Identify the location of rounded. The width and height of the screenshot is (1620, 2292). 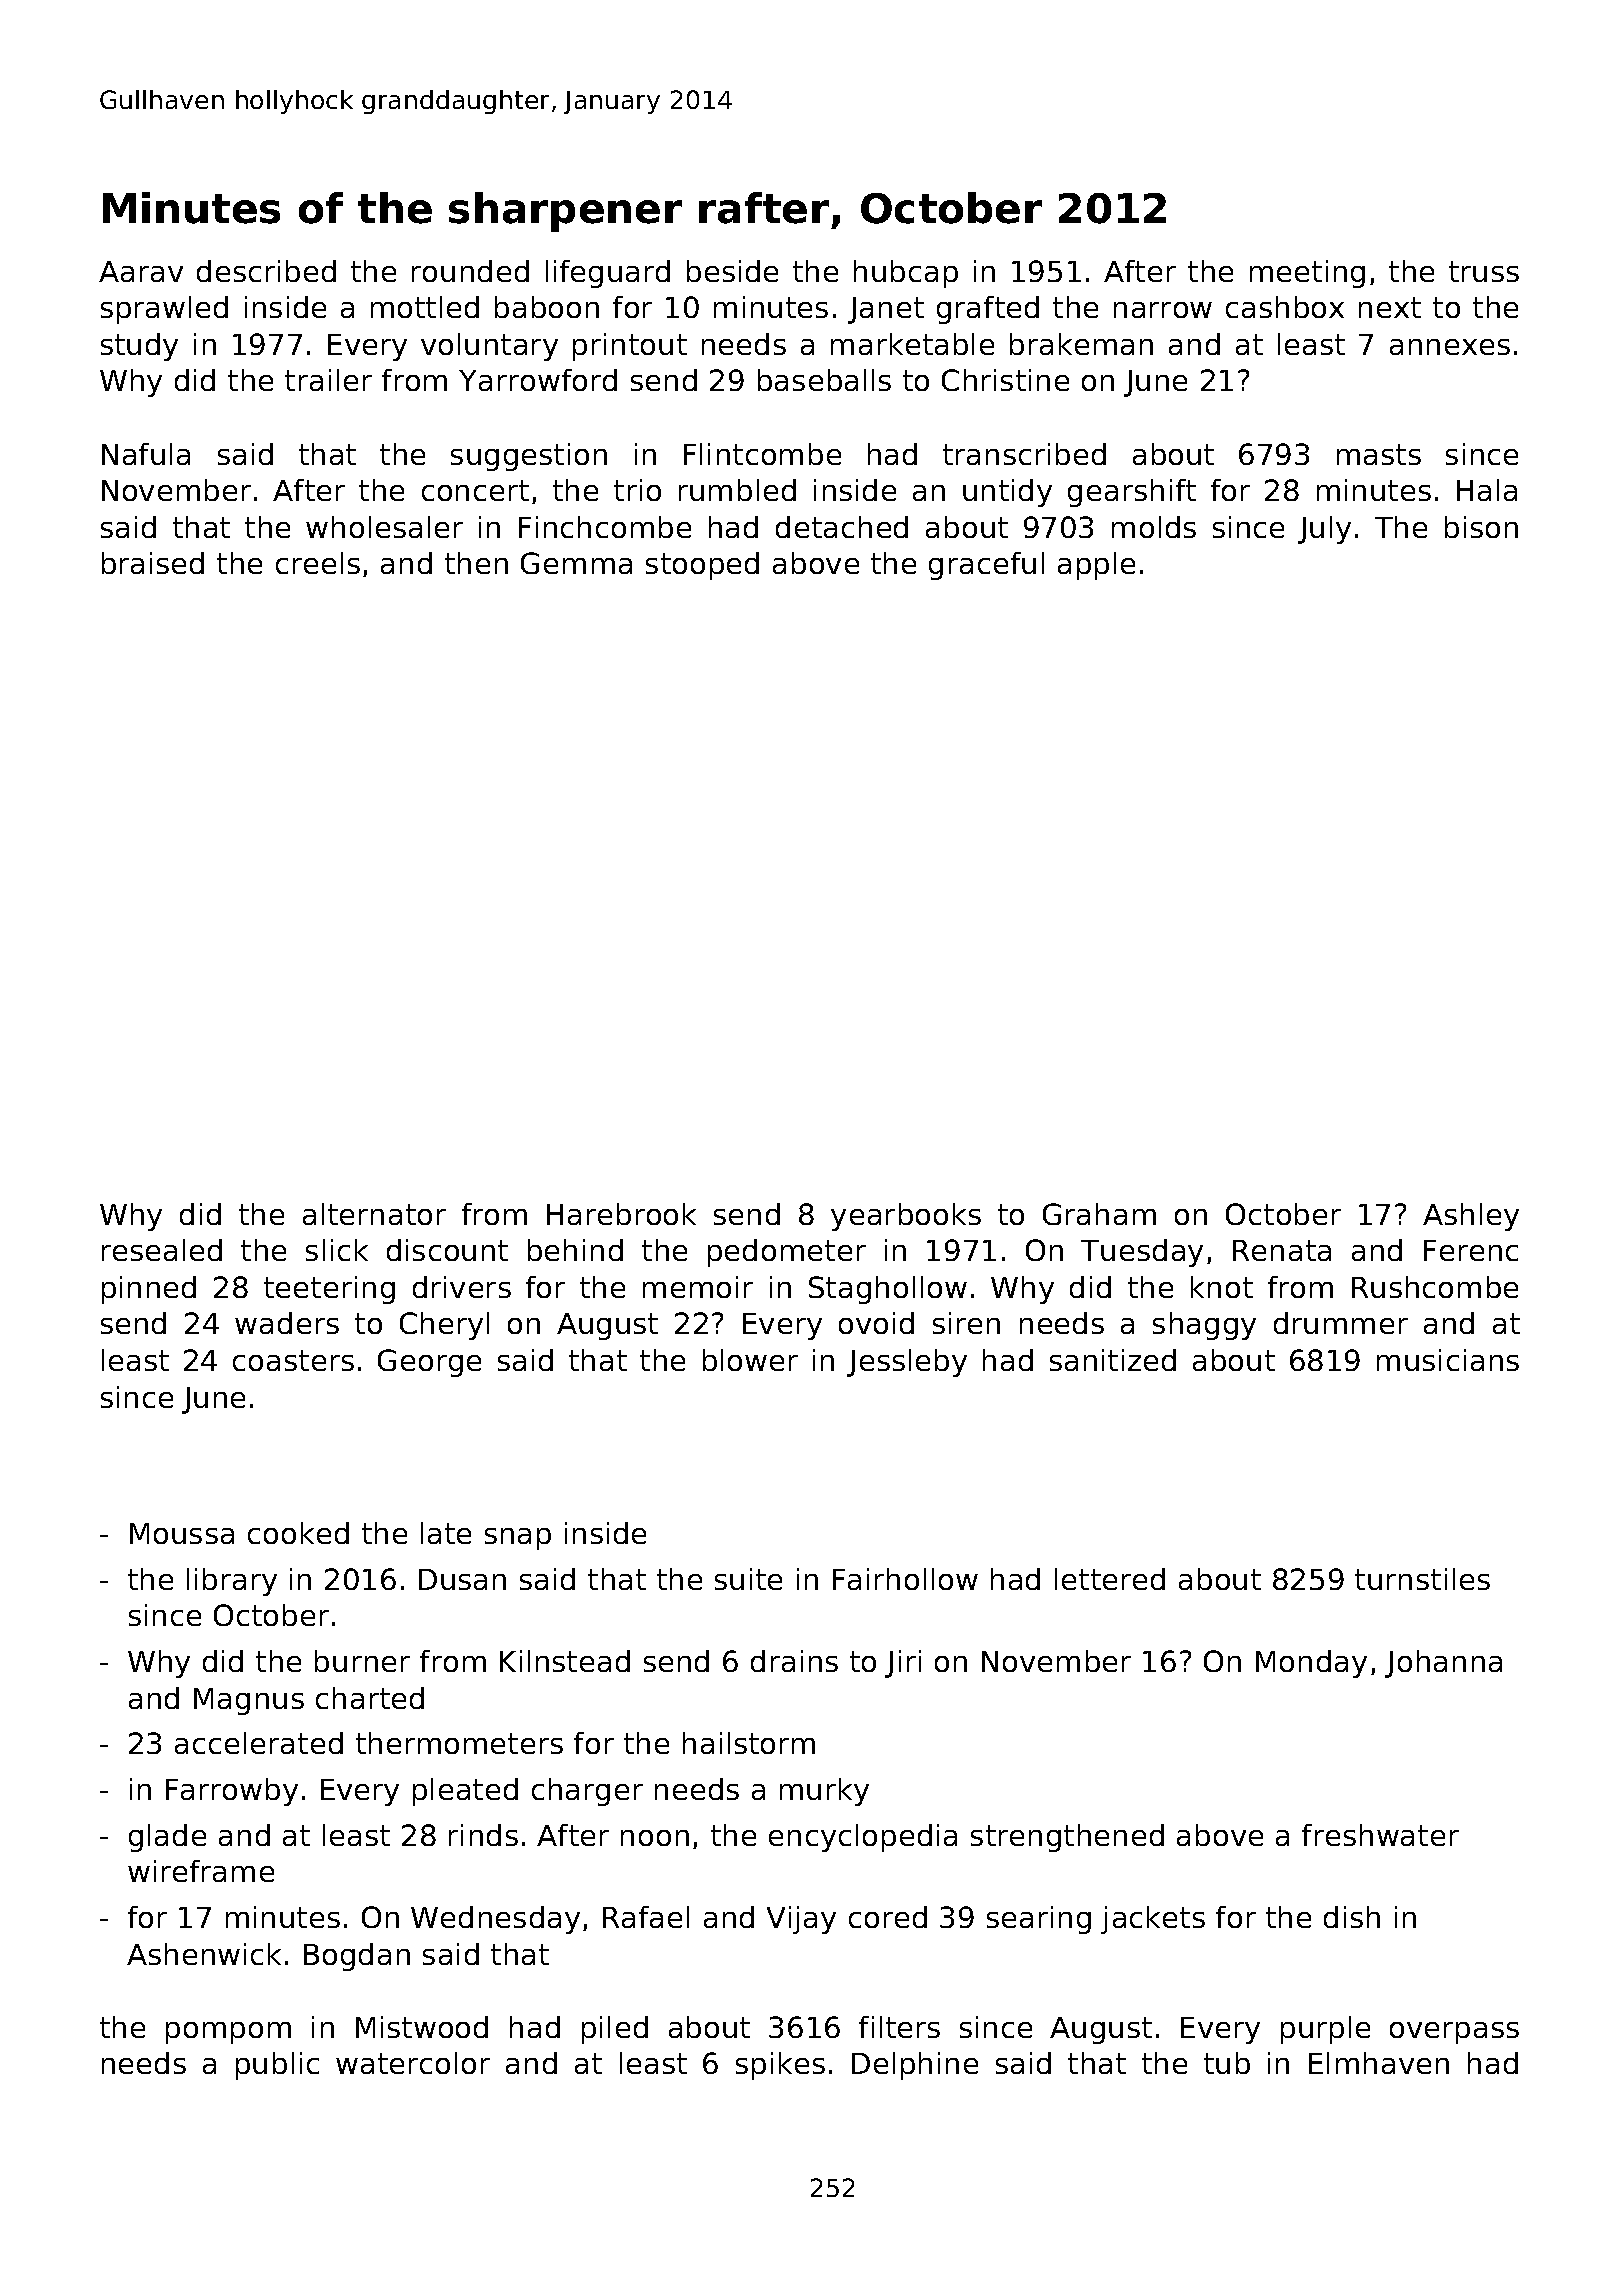
(470, 271).
